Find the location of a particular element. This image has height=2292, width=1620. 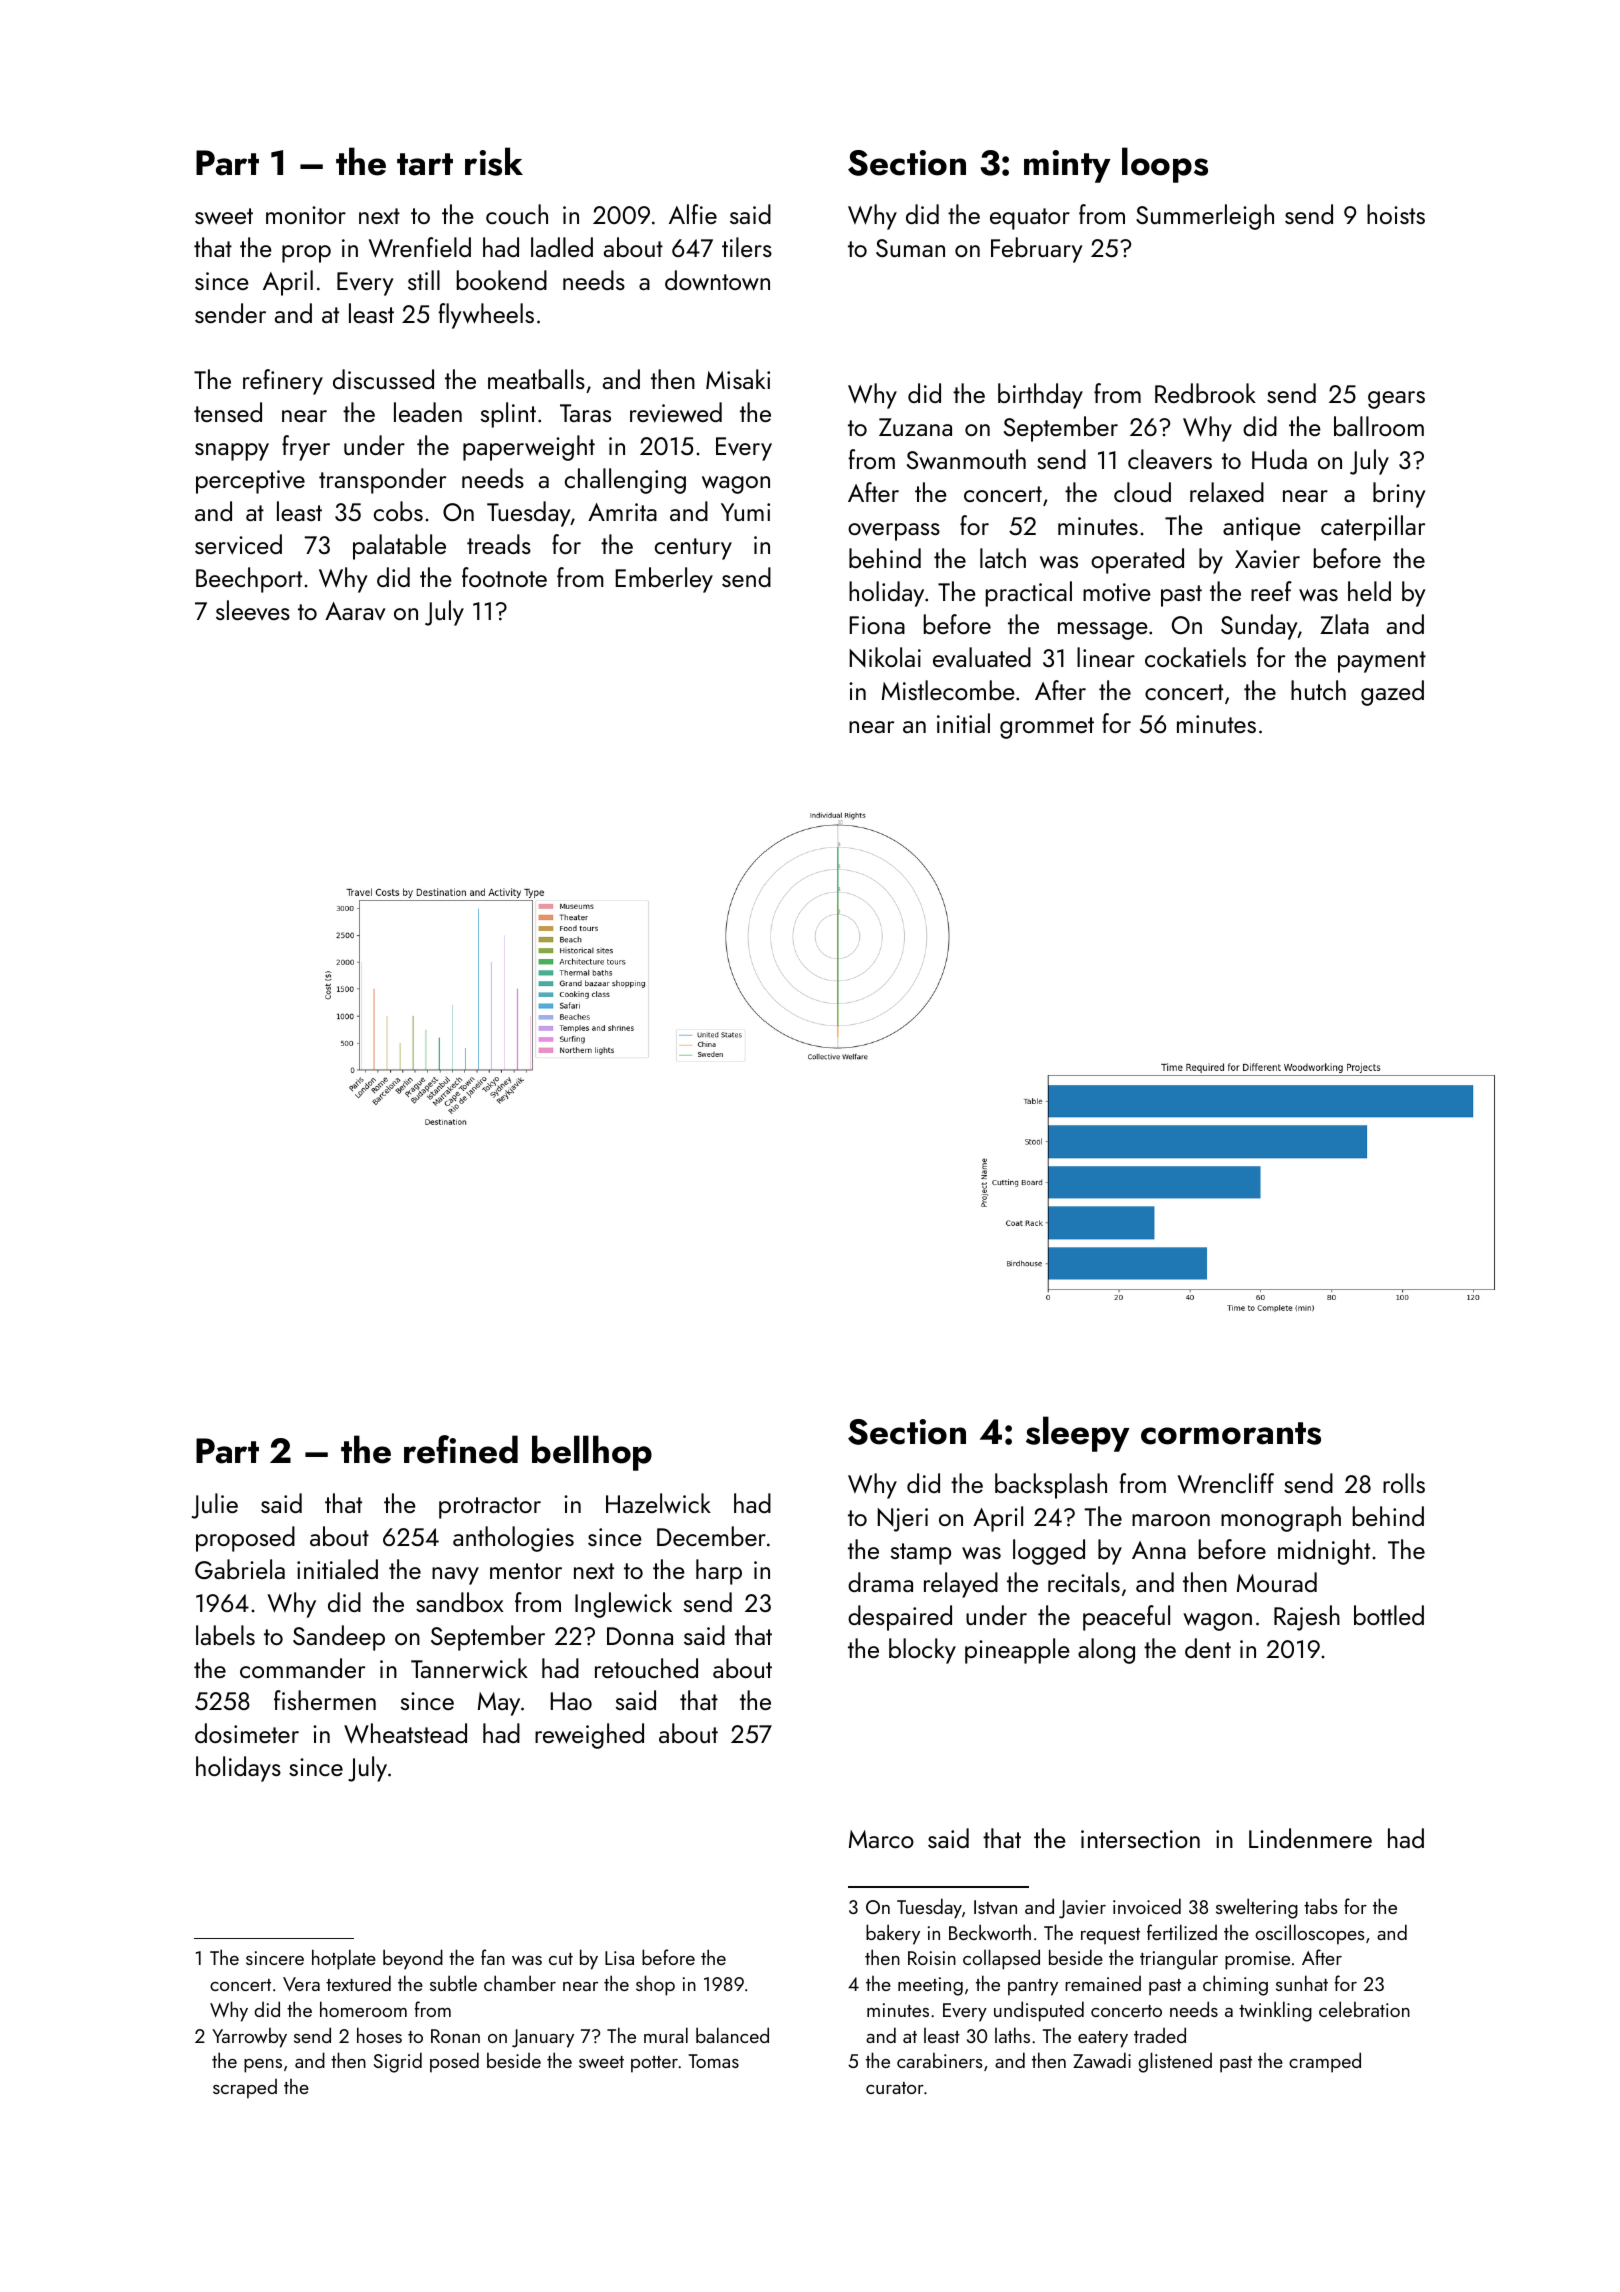

gazed is located at coordinates (1392, 693).
